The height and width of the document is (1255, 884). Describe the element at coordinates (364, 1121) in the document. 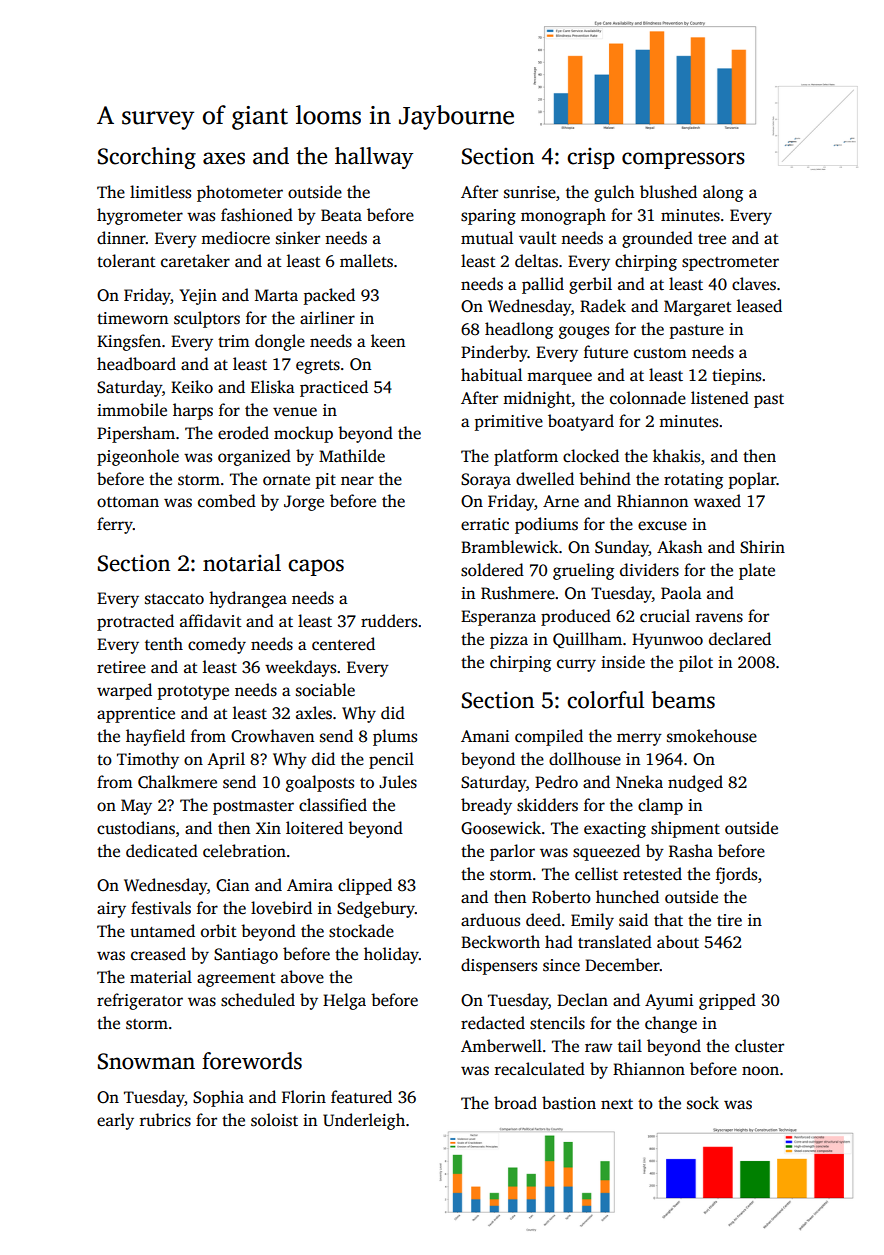

I see `Underleigh` at that location.
